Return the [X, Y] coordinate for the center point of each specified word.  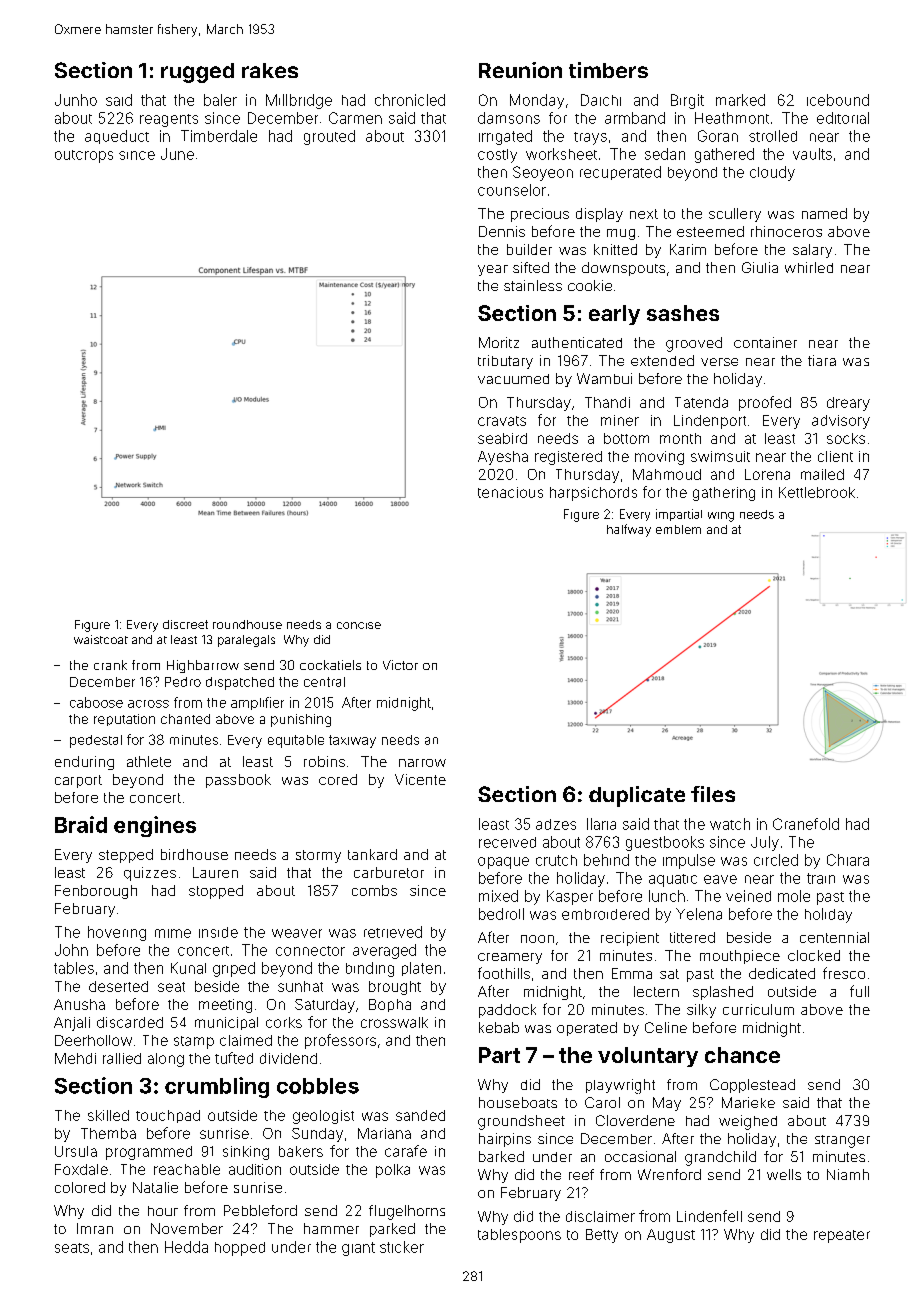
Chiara [848, 860]
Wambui [604, 378]
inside [218, 932]
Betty [602, 1236]
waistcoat [101, 639]
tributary [505, 362]
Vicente [420, 779]
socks [846, 438]
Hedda [186, 1247]
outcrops [84, 156]
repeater [842, 1236]
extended [662, 360]
